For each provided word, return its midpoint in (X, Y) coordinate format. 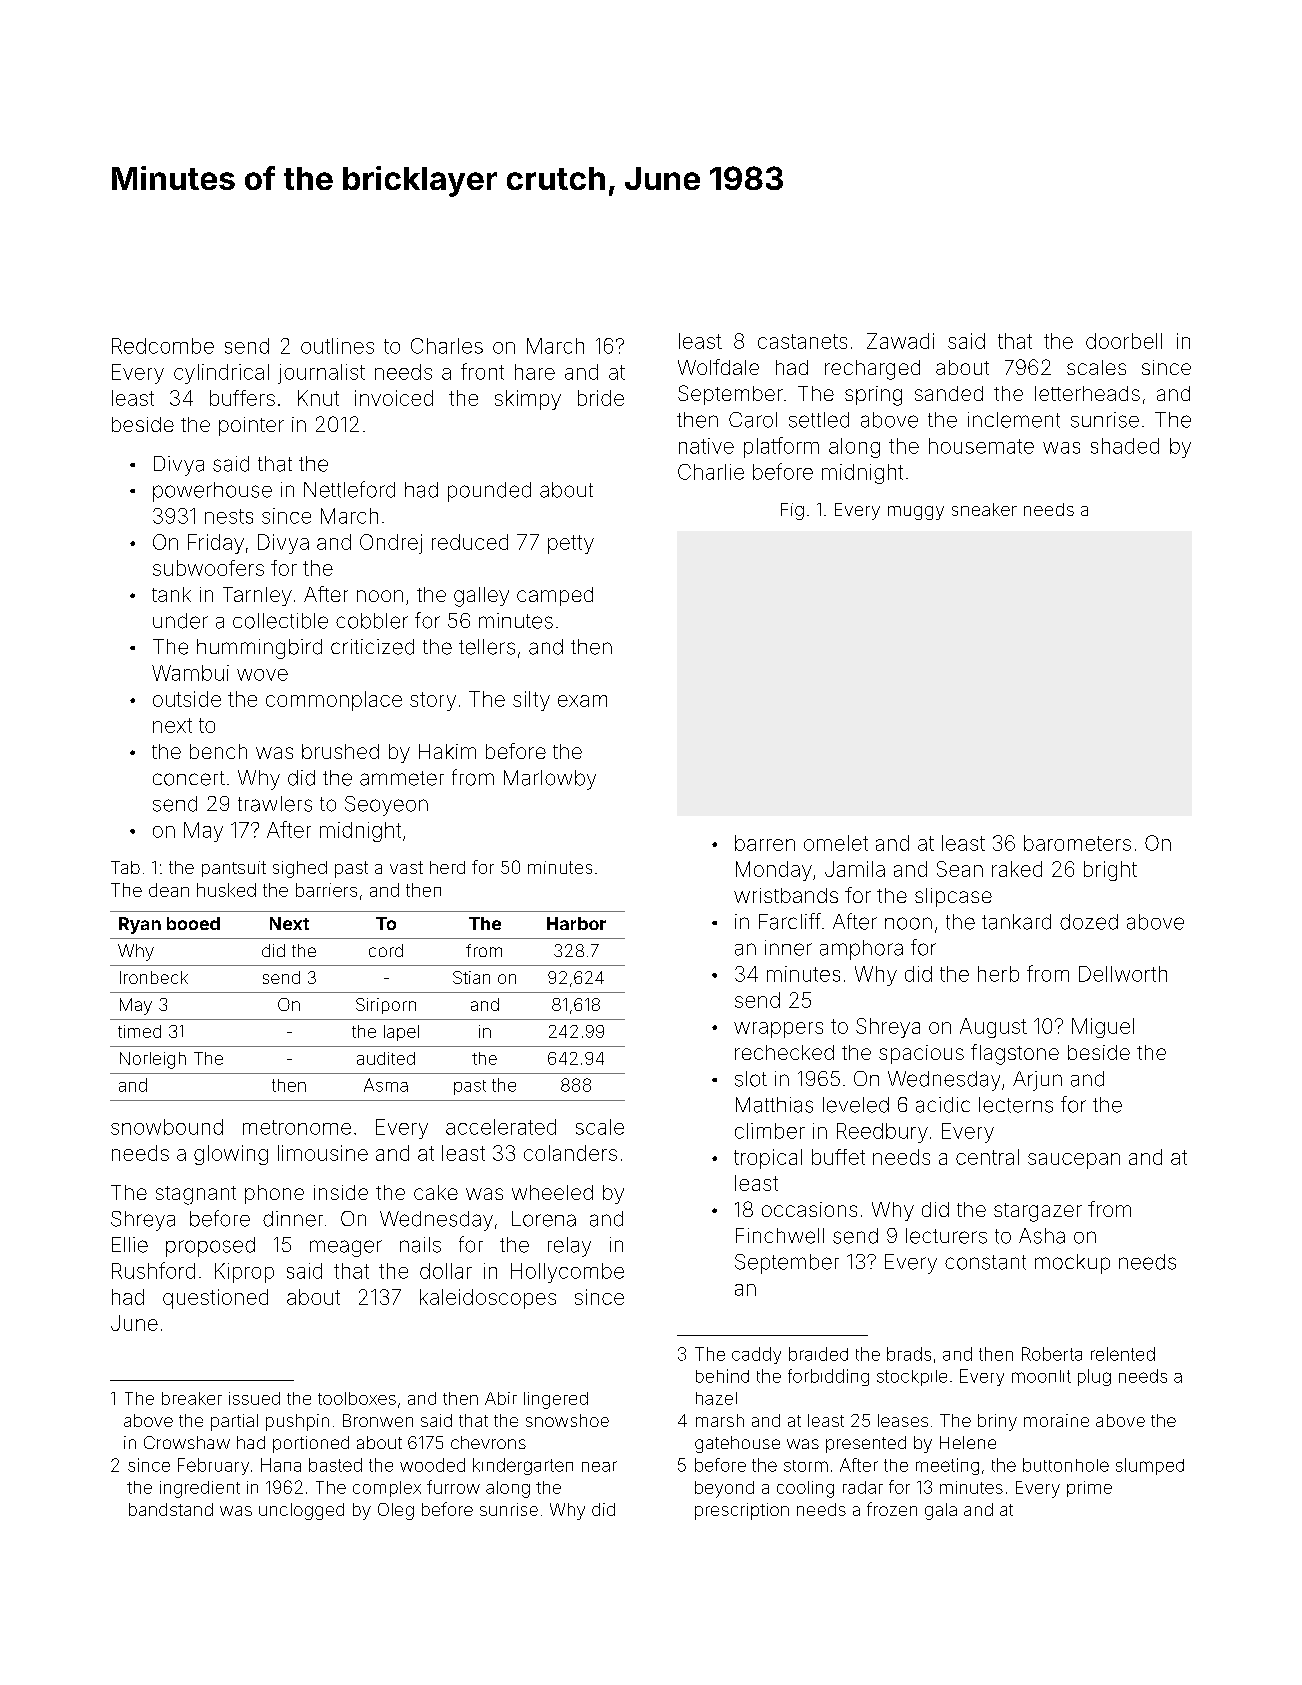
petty (571, 544)
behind (722, 1376)
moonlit (1041, 1376)
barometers (1077, 843)
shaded (1125, 446)
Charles (447, 346)
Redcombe (163, 346)
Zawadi (900, 341)
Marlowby (550, 780)
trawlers (275, 804)
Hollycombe (567, 1273)
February (213, 1466)
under (180, 621)
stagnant (196, 1195)
